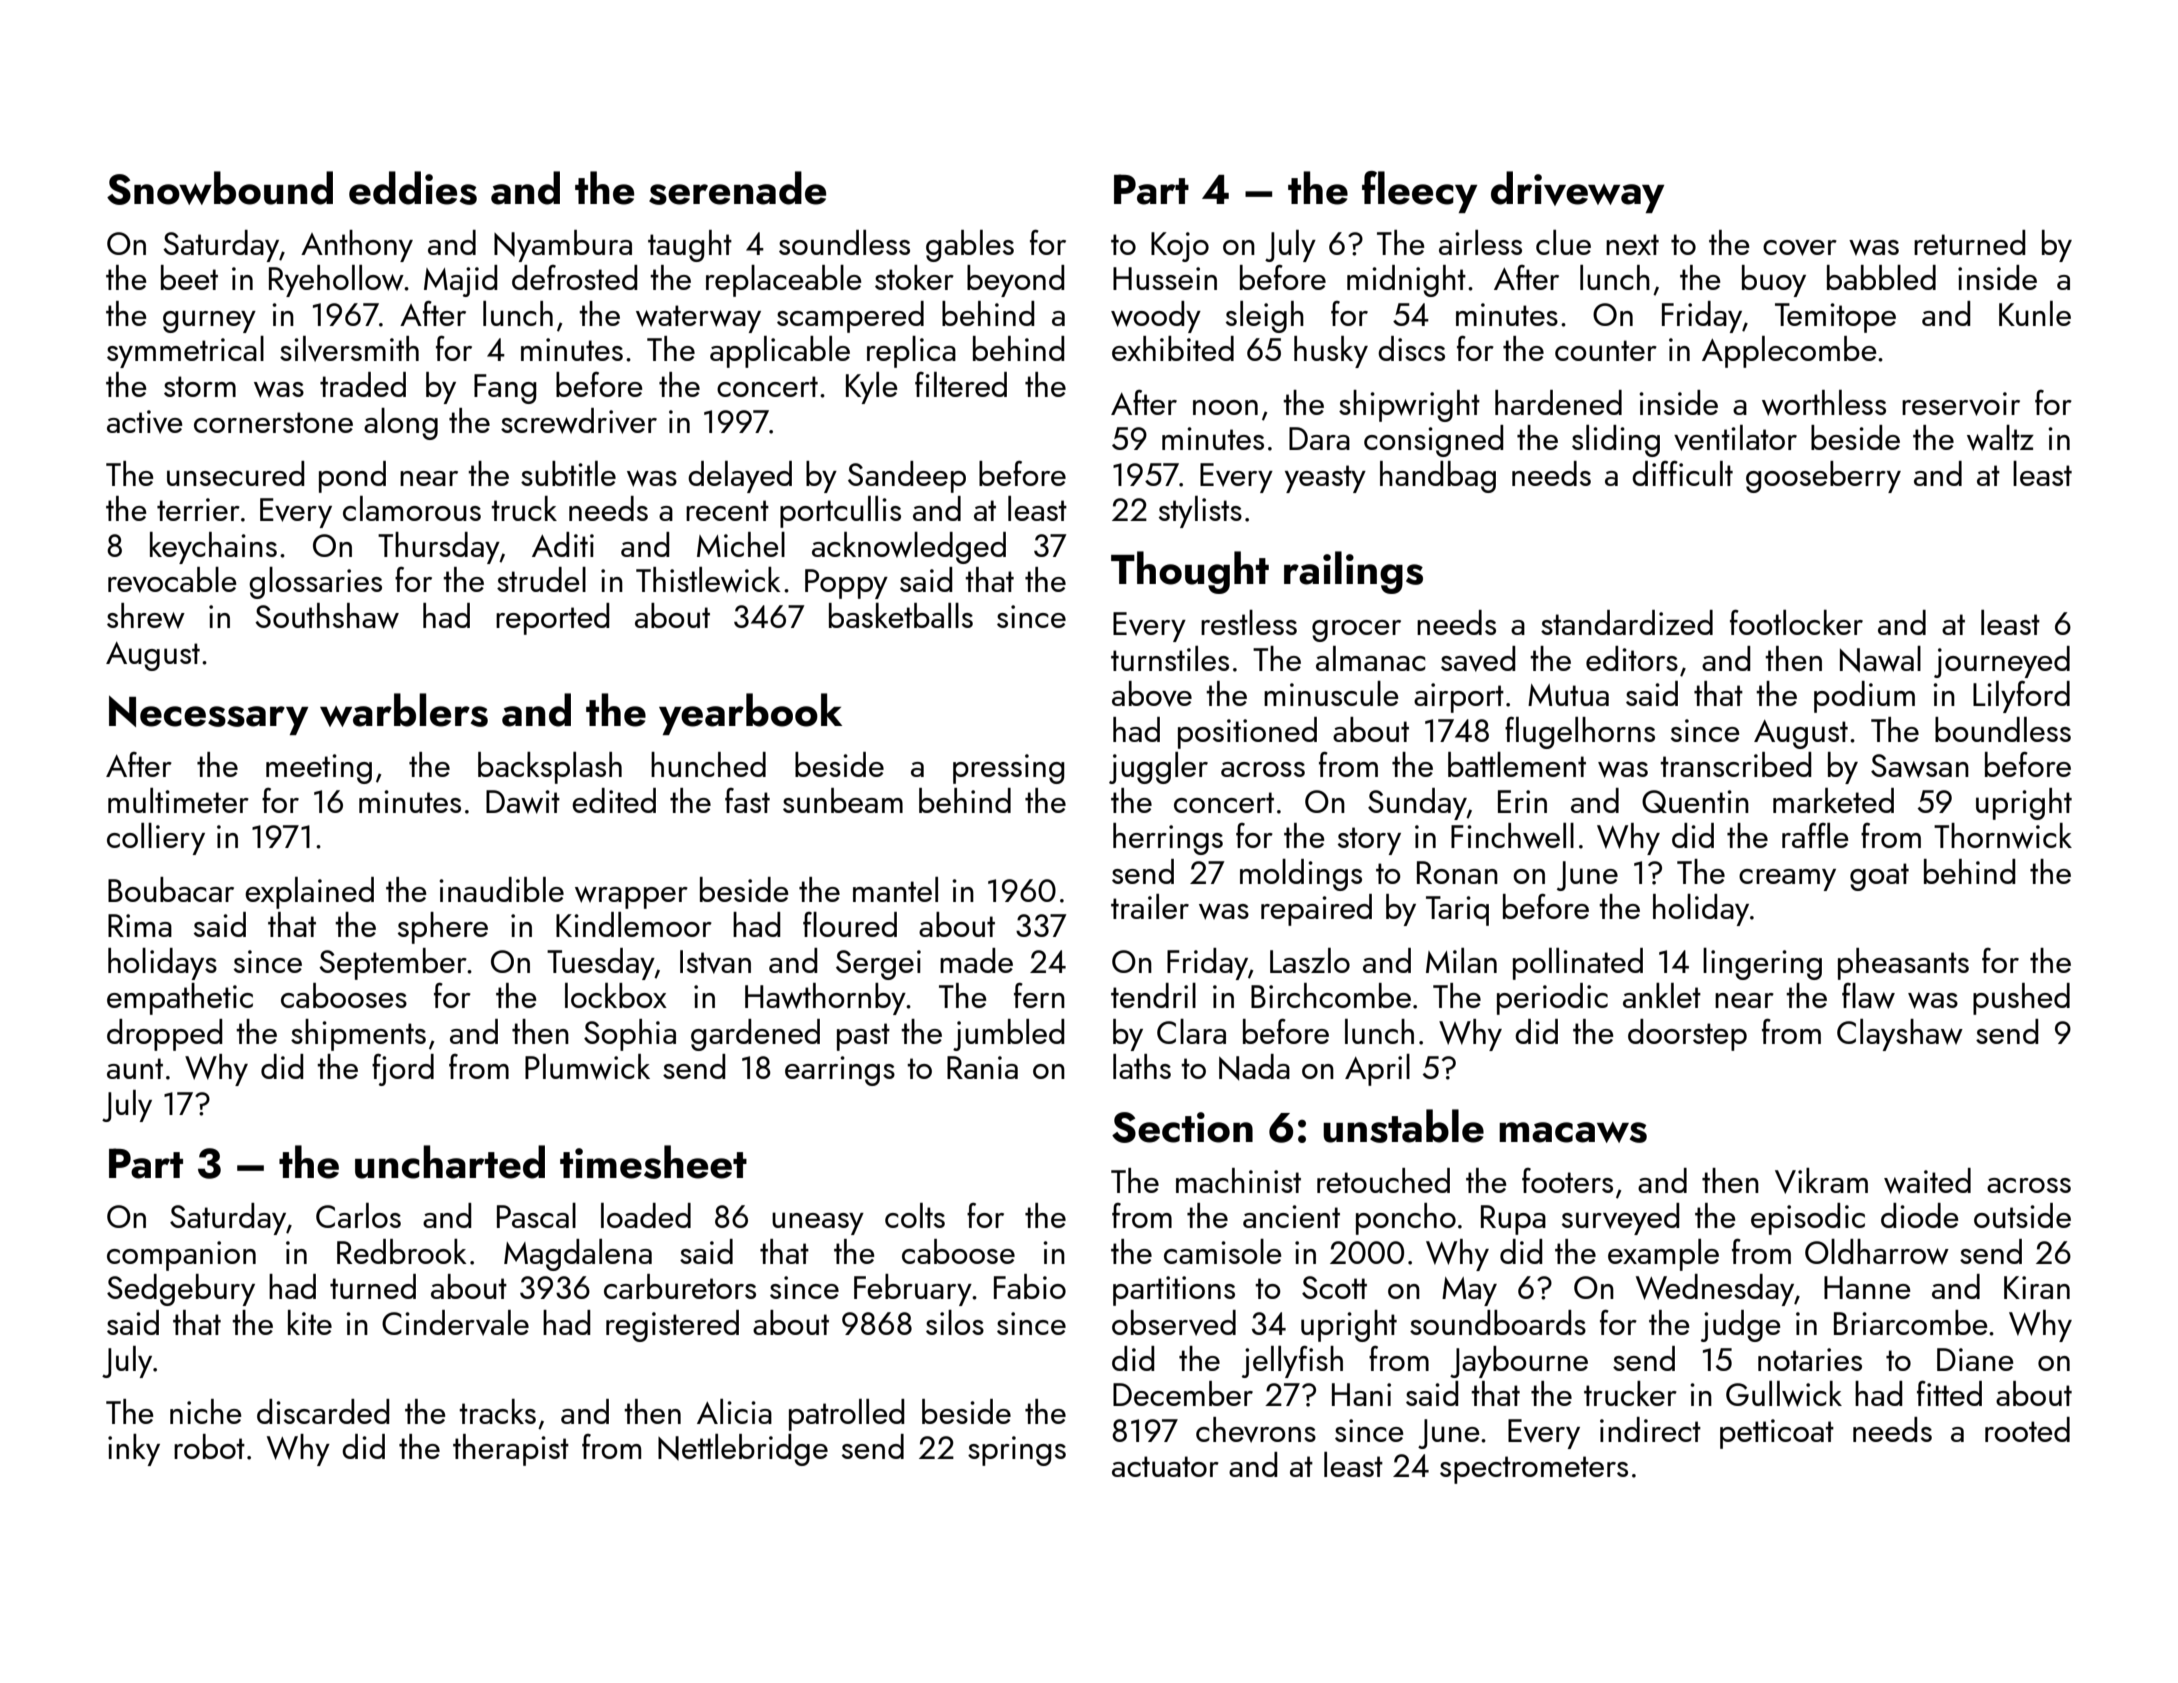 This page has width=2178, height=1683. I want to click on Temitope, so click(1835, 318).
